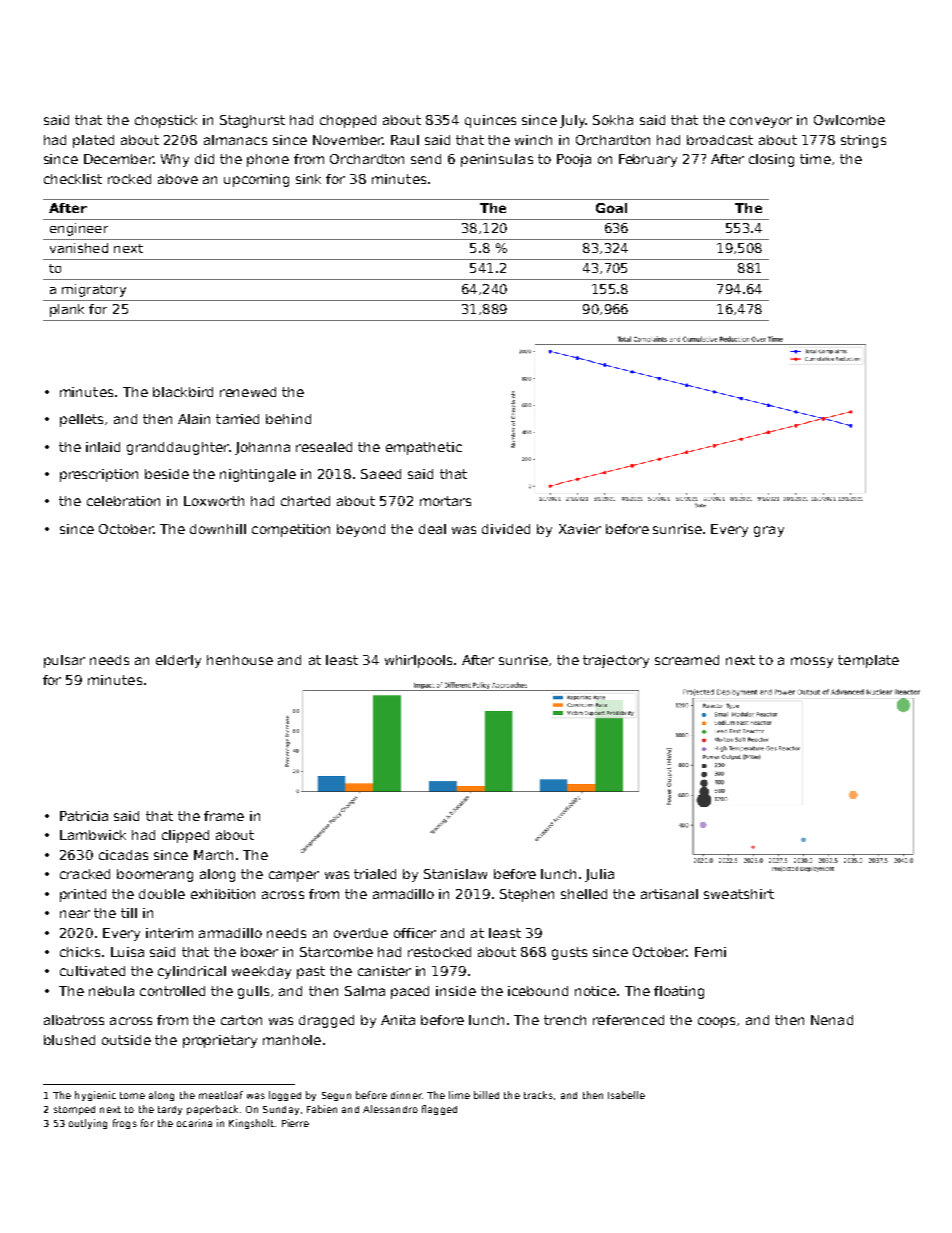  What do you see at coordinates (308, 179) in the image?
I see `sink` at bounding box center [308, 179].
